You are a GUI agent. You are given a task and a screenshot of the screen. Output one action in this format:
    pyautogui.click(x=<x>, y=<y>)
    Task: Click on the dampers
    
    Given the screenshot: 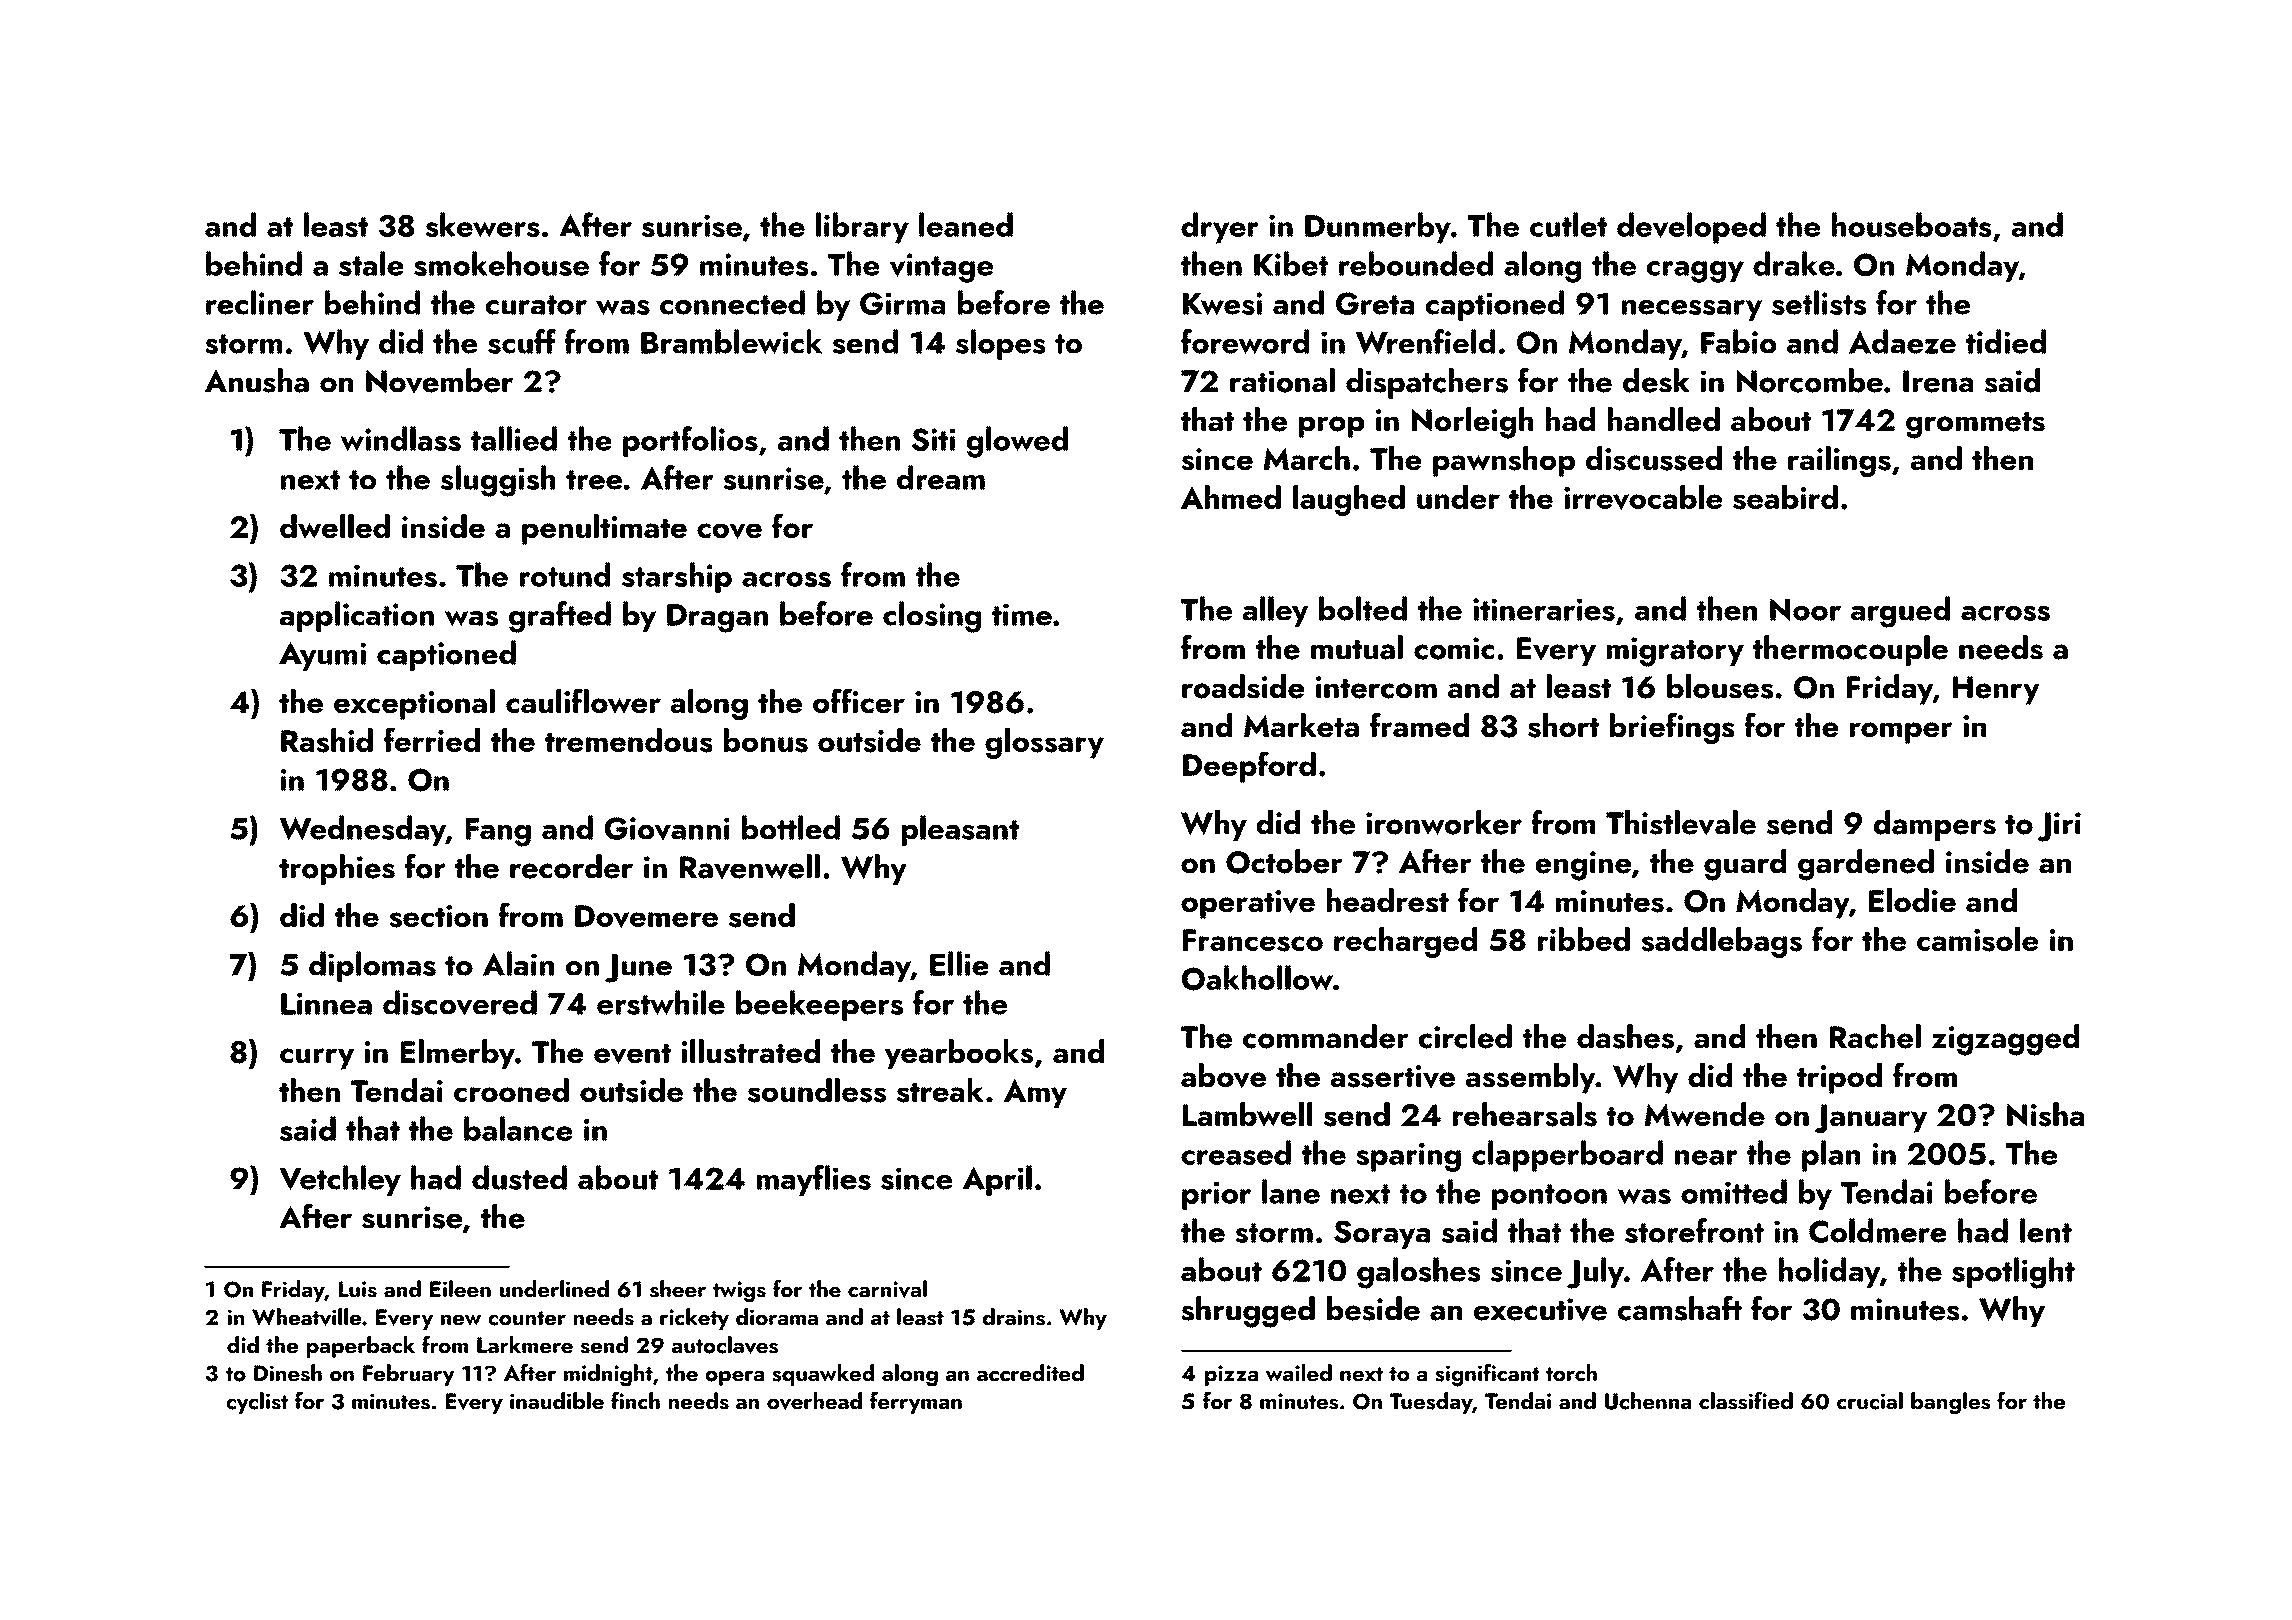 What is the action you would take?
    pyautogui.click(x=1935, y=825)
